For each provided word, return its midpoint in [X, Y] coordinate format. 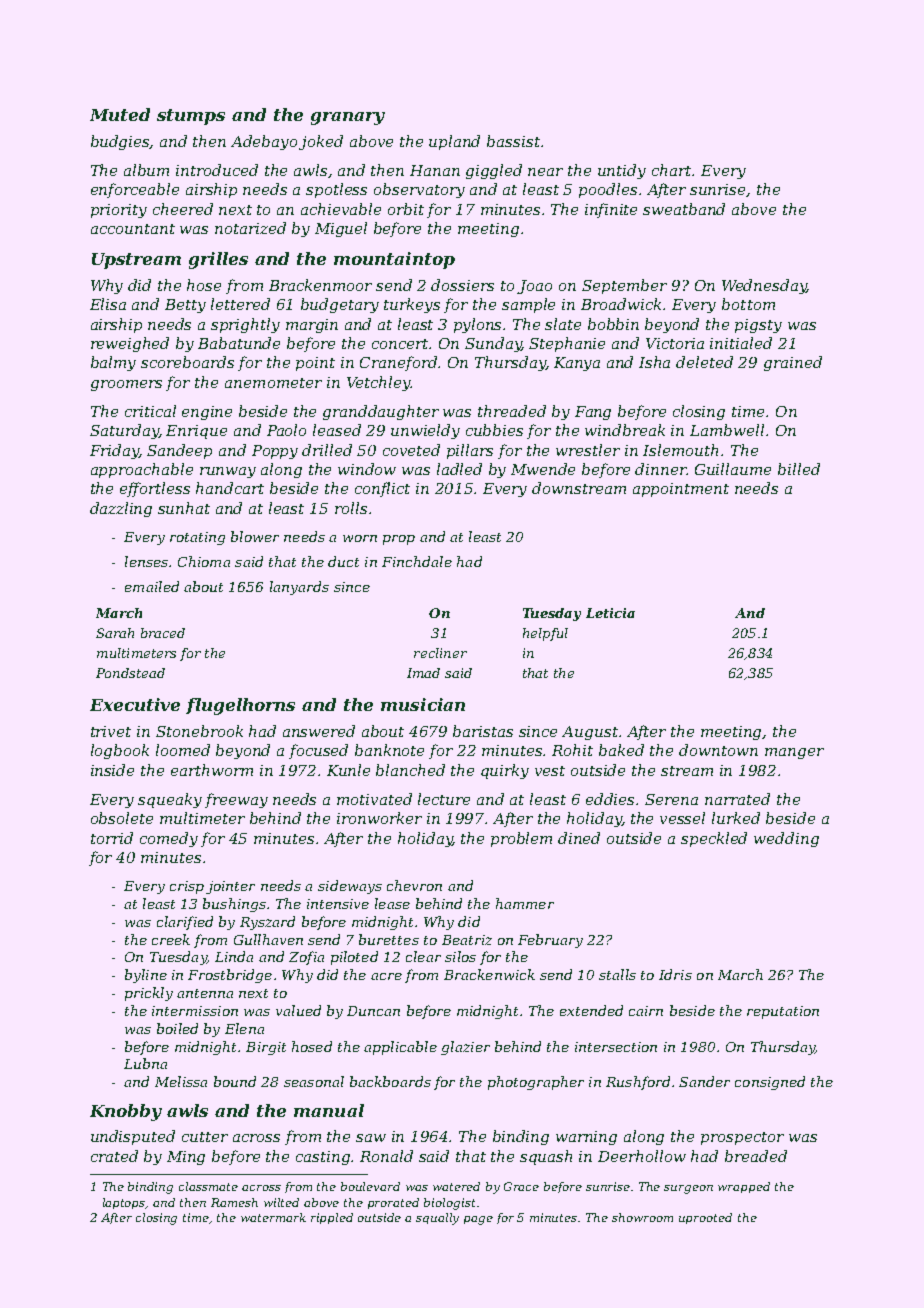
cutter [205, 1137]
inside [112, 770]
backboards [390, 1081]
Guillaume [733, 469]
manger [794, 753]
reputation [783, 1012]
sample [528, 305]
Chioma [204, 561]
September [624, 286]
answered [319, 731]
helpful [545, 634]
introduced [217, 170]
